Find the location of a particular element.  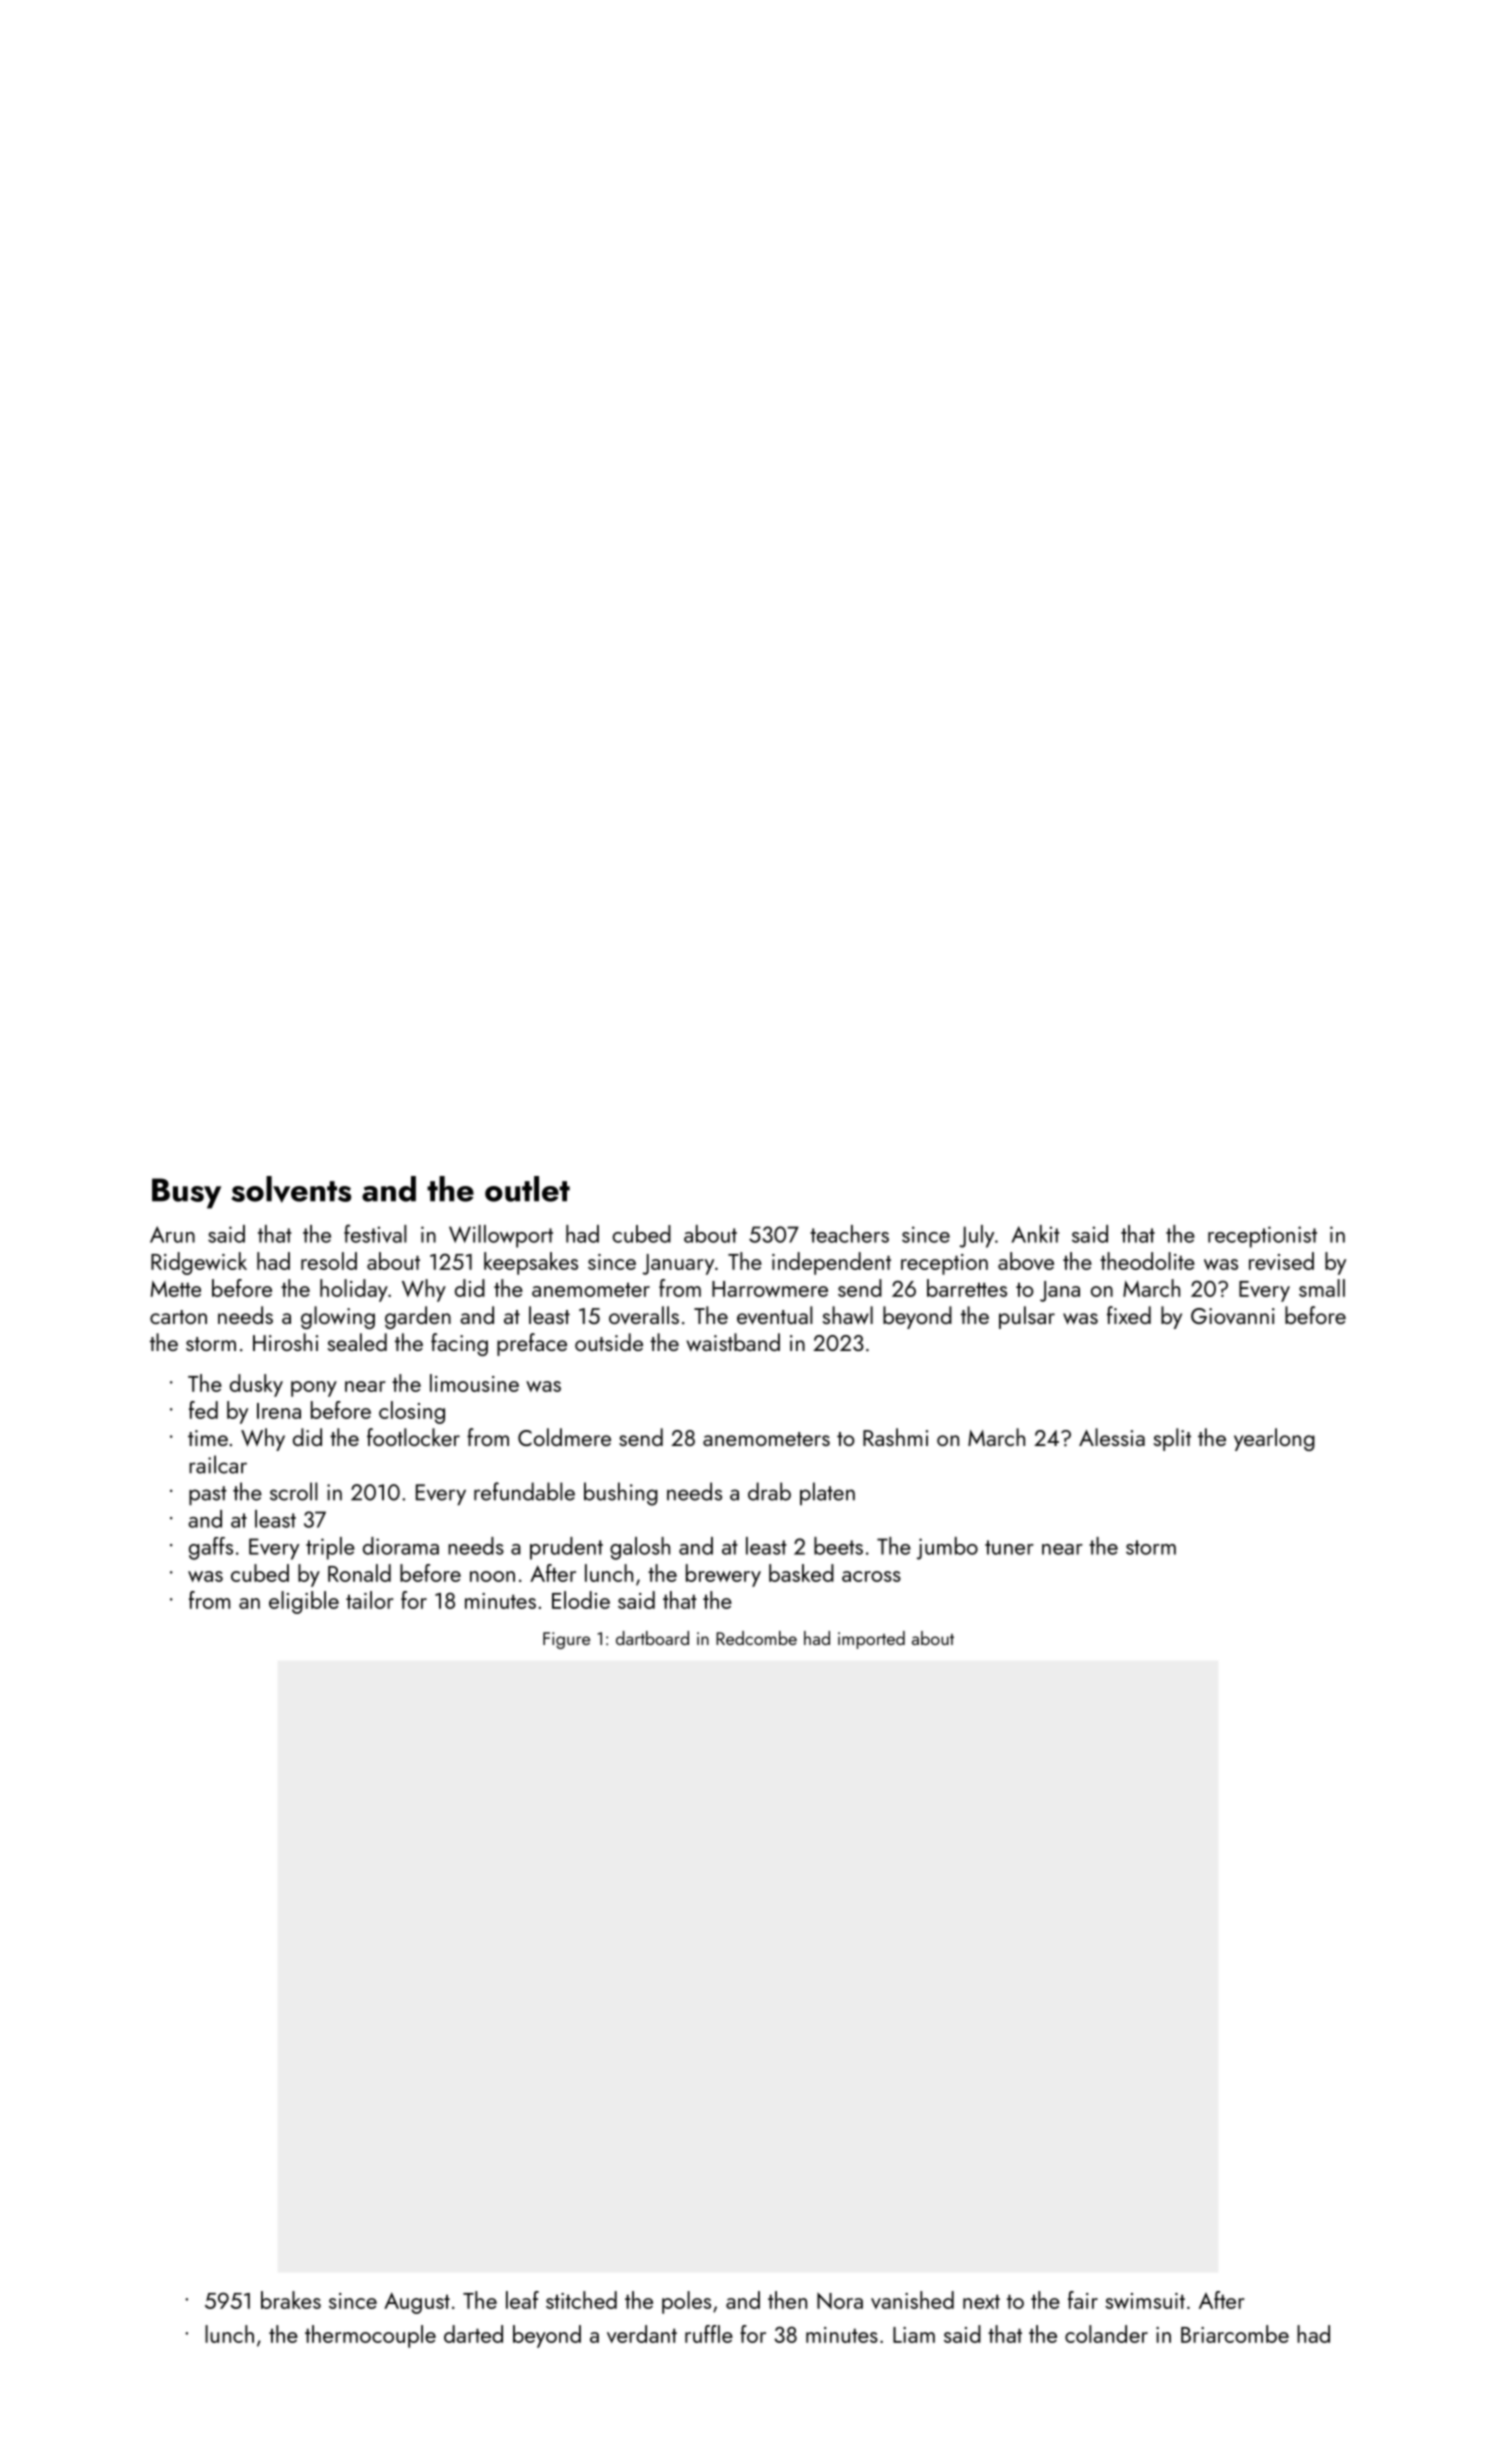

Harrowmere is located at coordinates (770, 1289).
